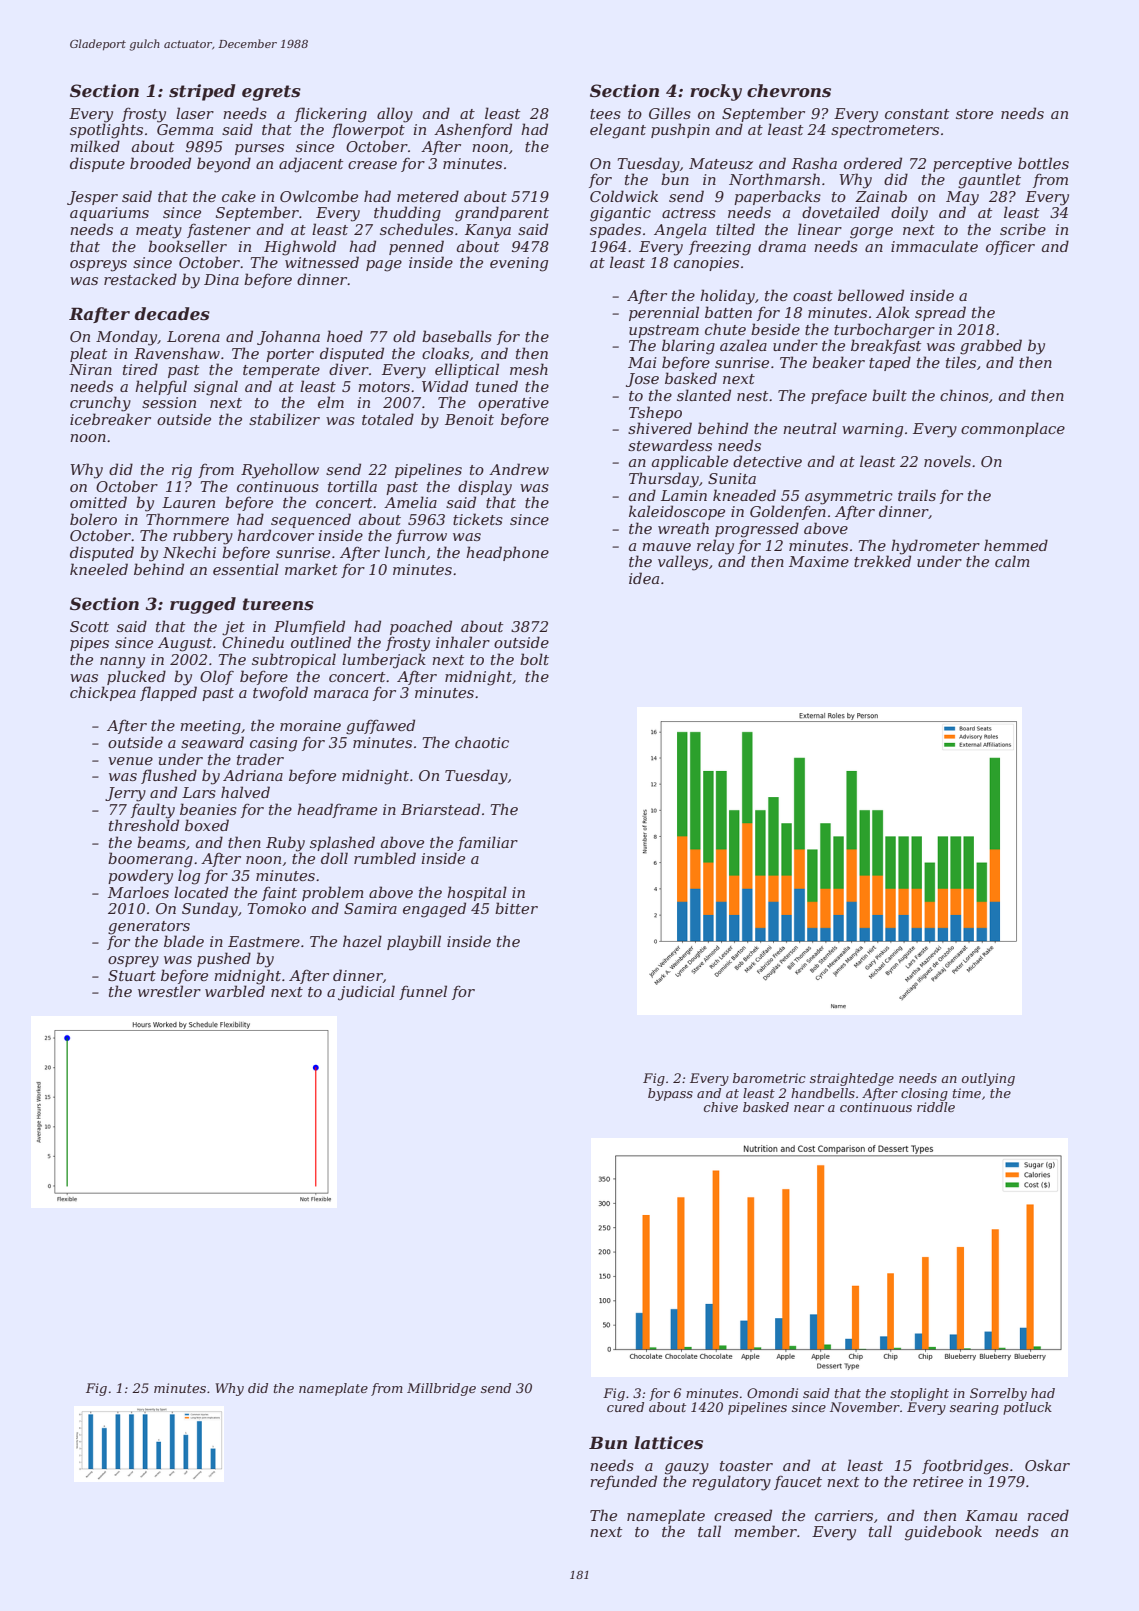 The image size is (1139, 1611). I want to click on Jesper, so click(92, 198).
